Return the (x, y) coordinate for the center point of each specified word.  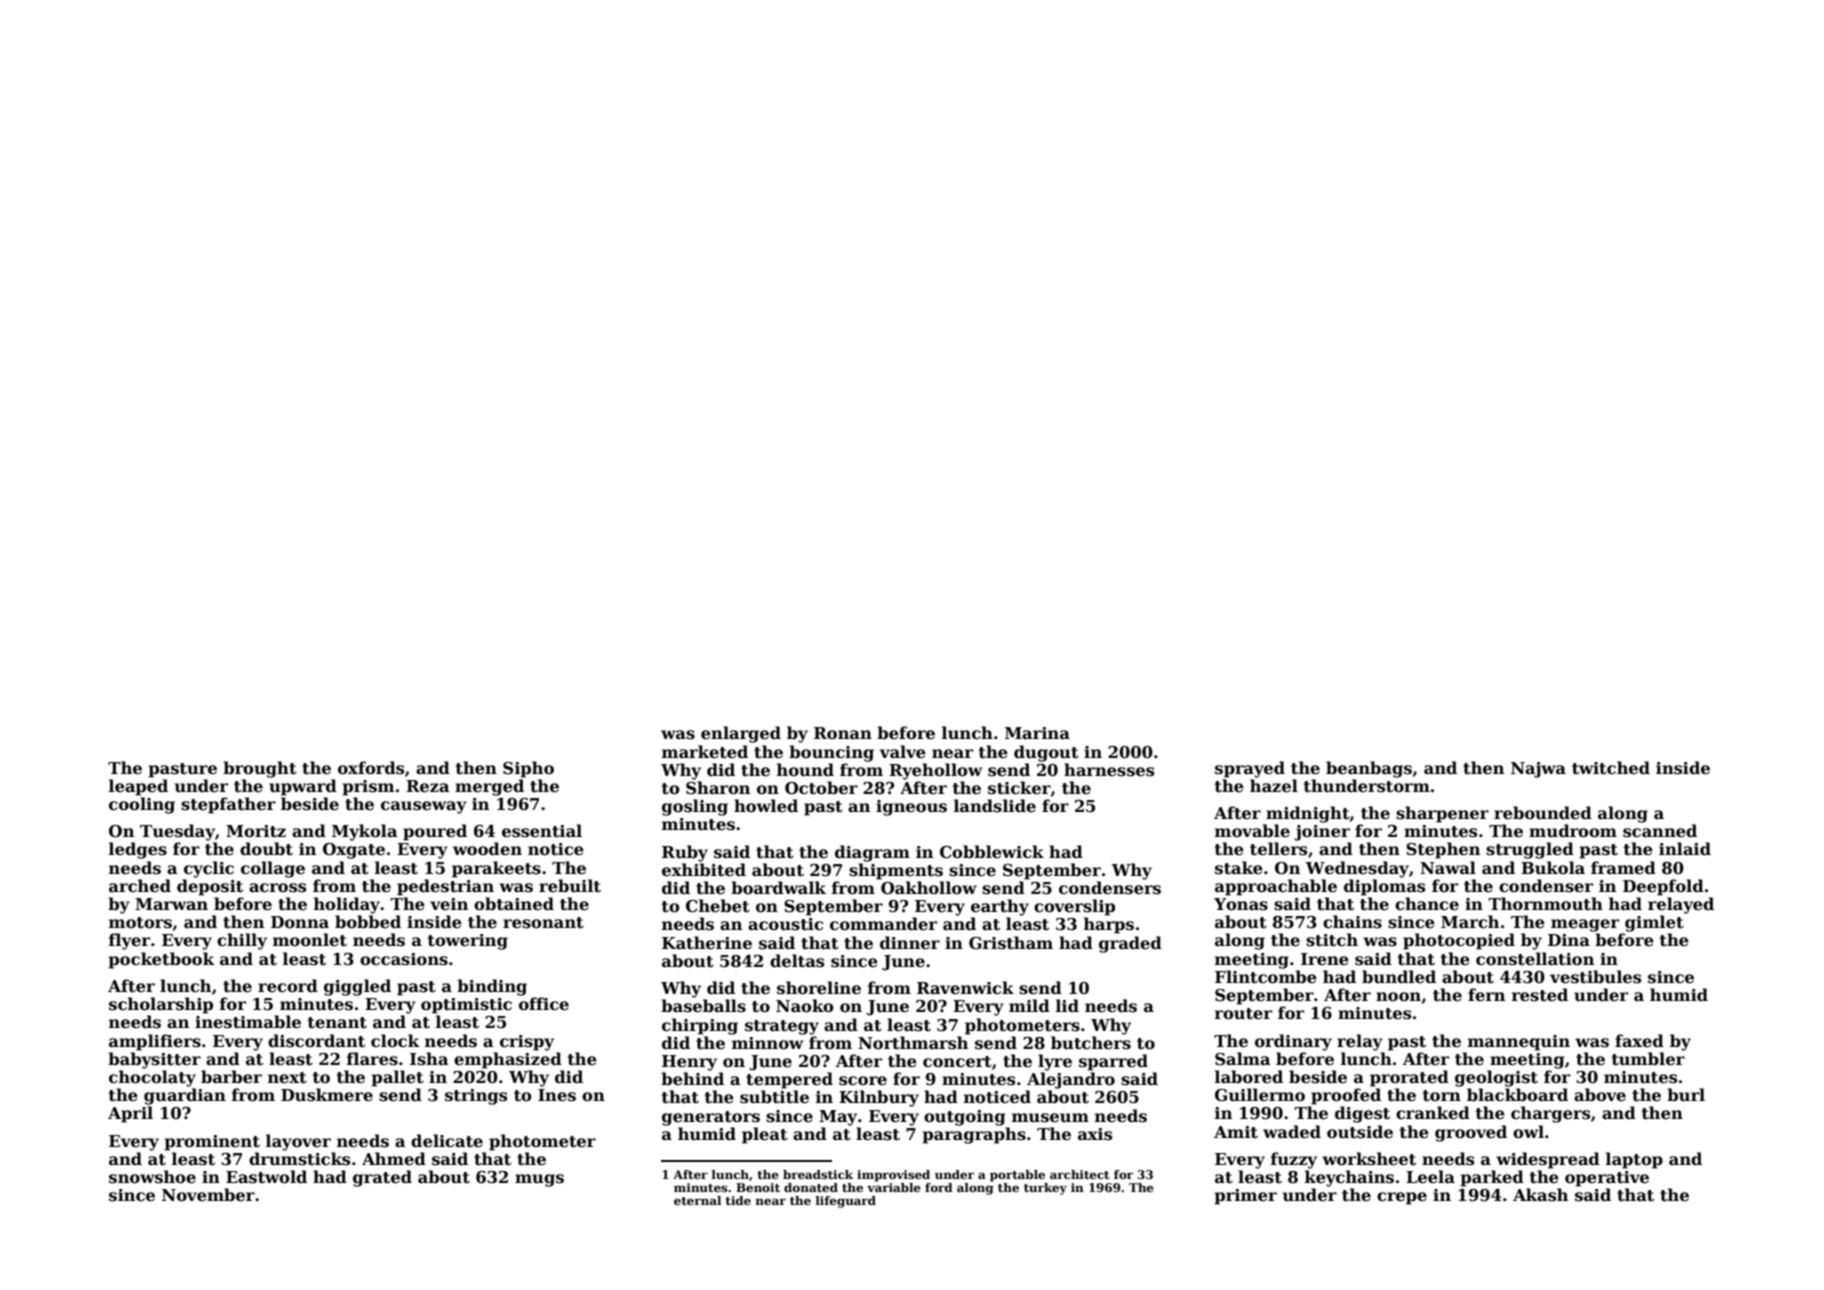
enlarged (741, 734)
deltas (797, 961)
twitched (1611, 768)
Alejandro (1071, 1080)
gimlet (1654, 923)
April (130, 1114)
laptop (1634, 1160)
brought (260, 769)
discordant (316, 1041)
